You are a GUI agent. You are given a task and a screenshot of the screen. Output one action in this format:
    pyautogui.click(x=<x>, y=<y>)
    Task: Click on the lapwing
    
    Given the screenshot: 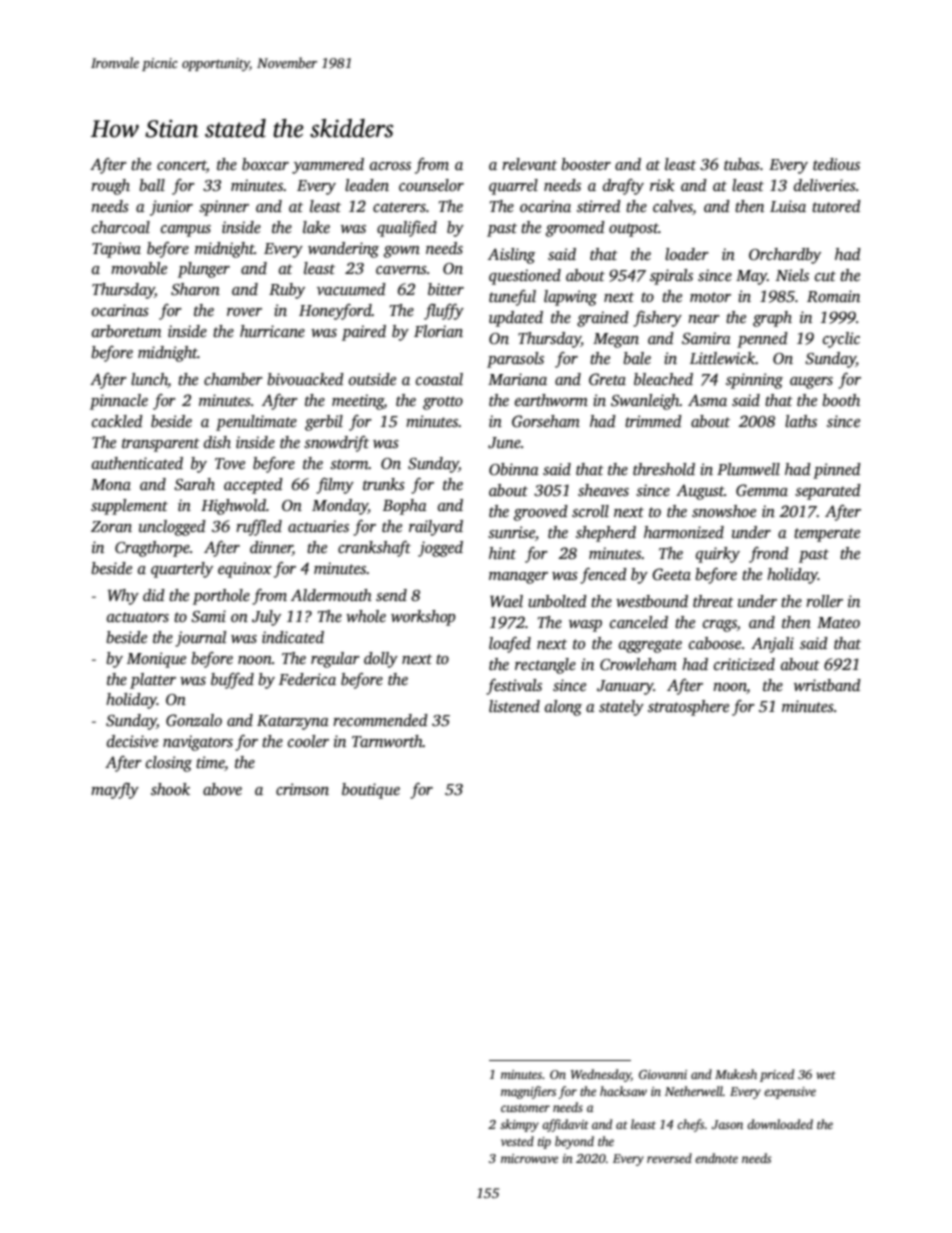 What is the action you would take?
    pyautogui.click(x=570, y=298)
